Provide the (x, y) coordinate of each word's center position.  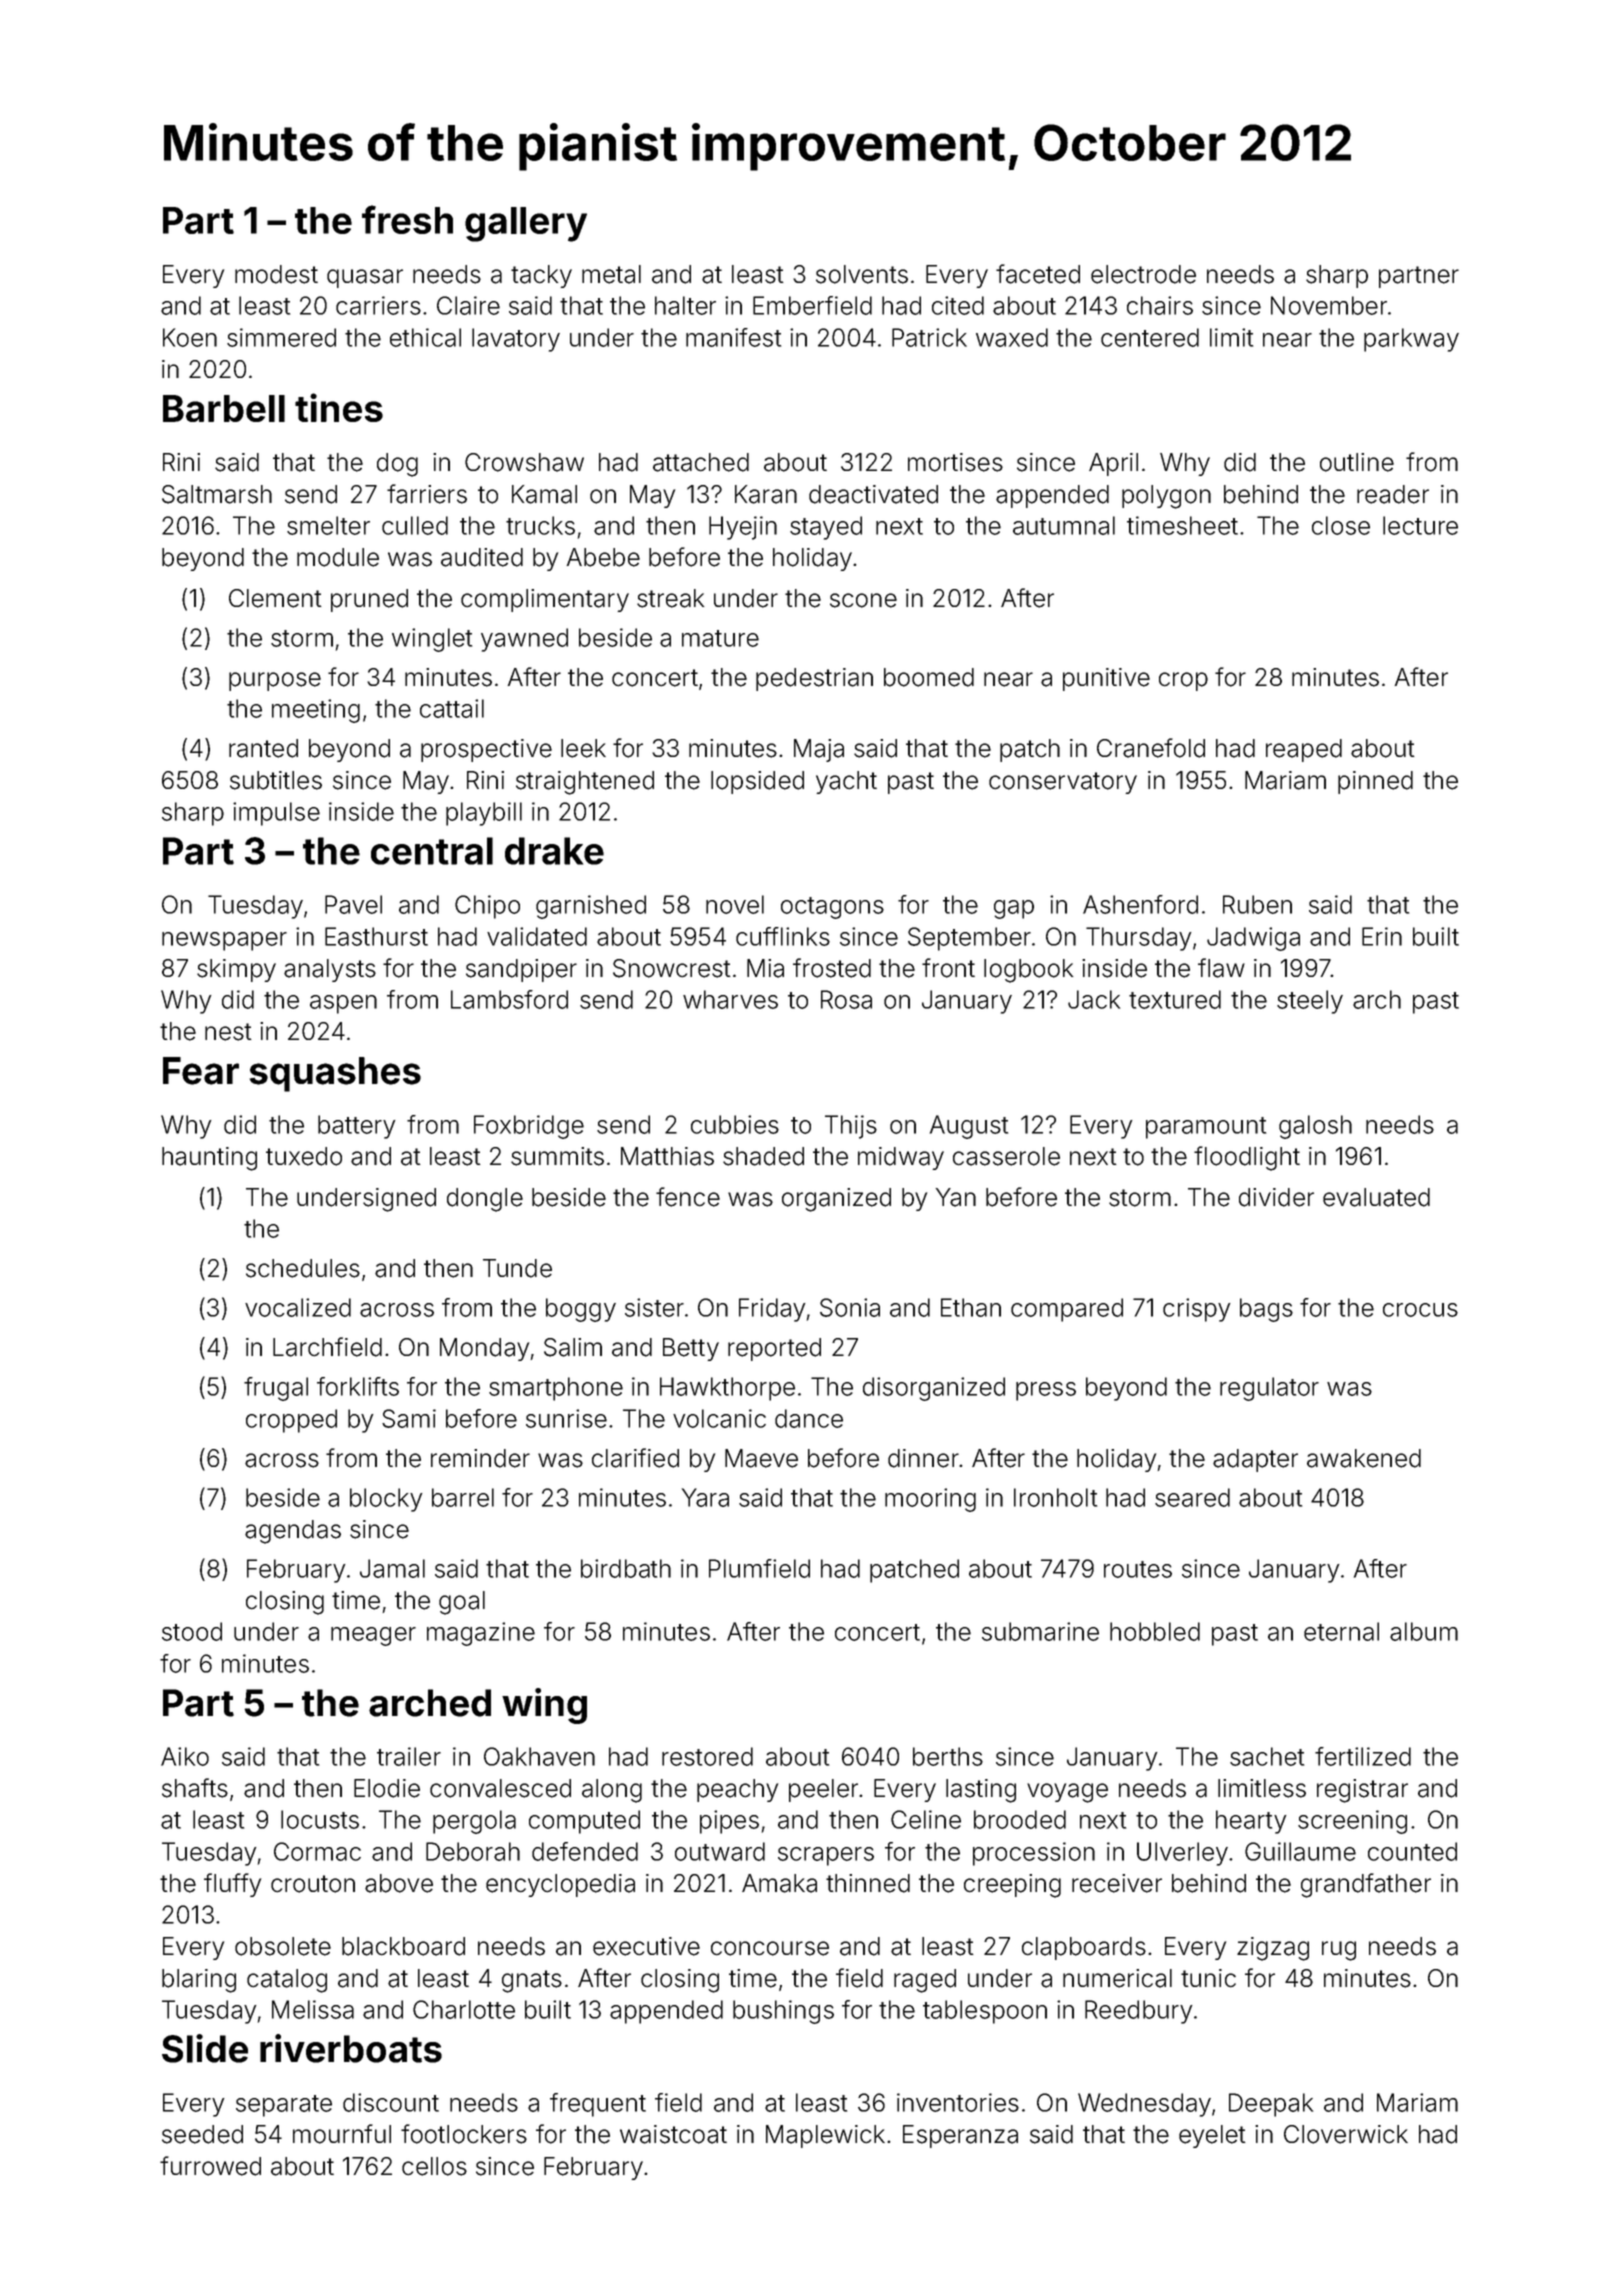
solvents (862, 274)
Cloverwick (1346, 2134)
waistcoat (673, 2134)
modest (276, 274)
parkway (1411, 340)
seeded (202, 2134)
